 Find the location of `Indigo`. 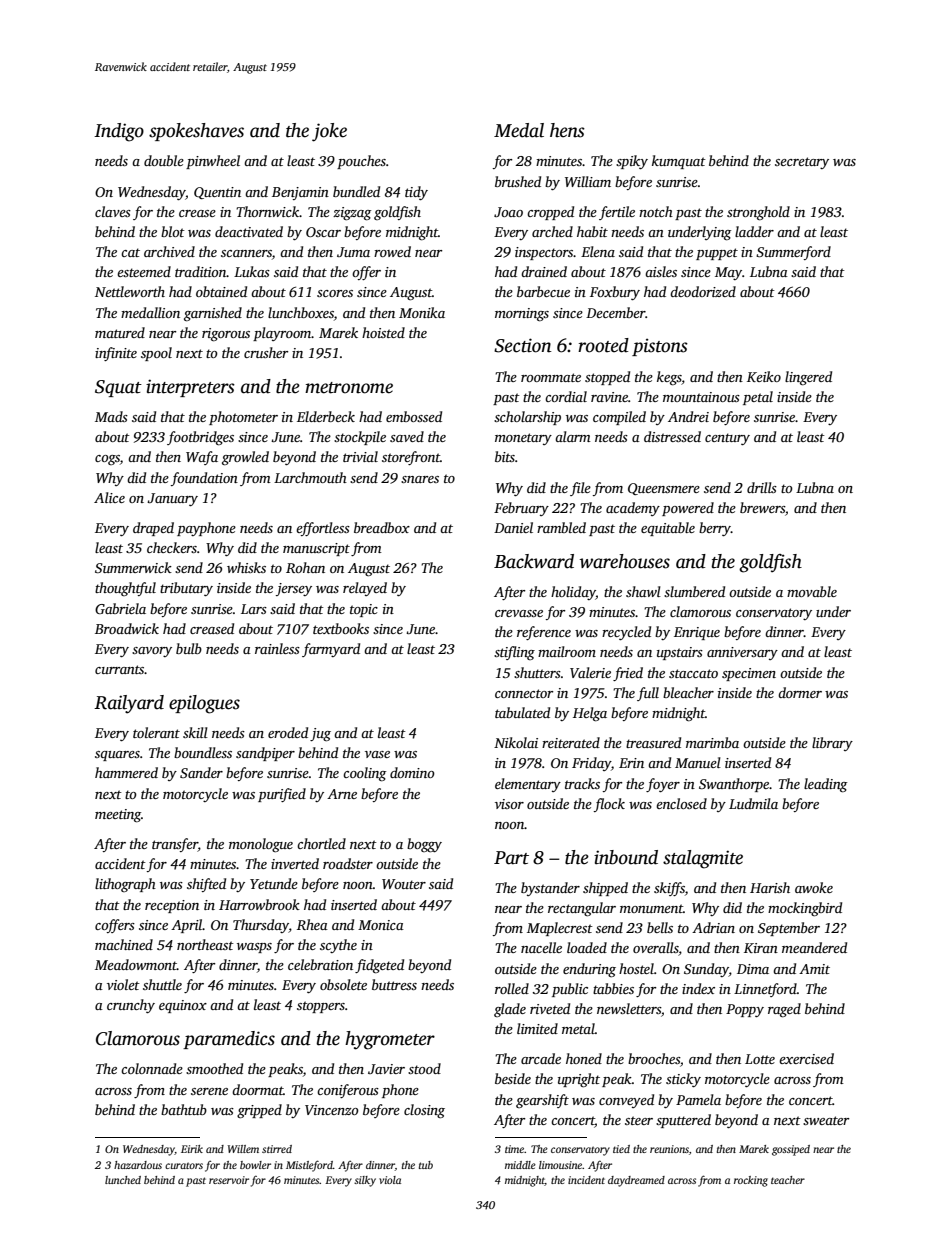

Indigo is located at coordinates (119, 132).
